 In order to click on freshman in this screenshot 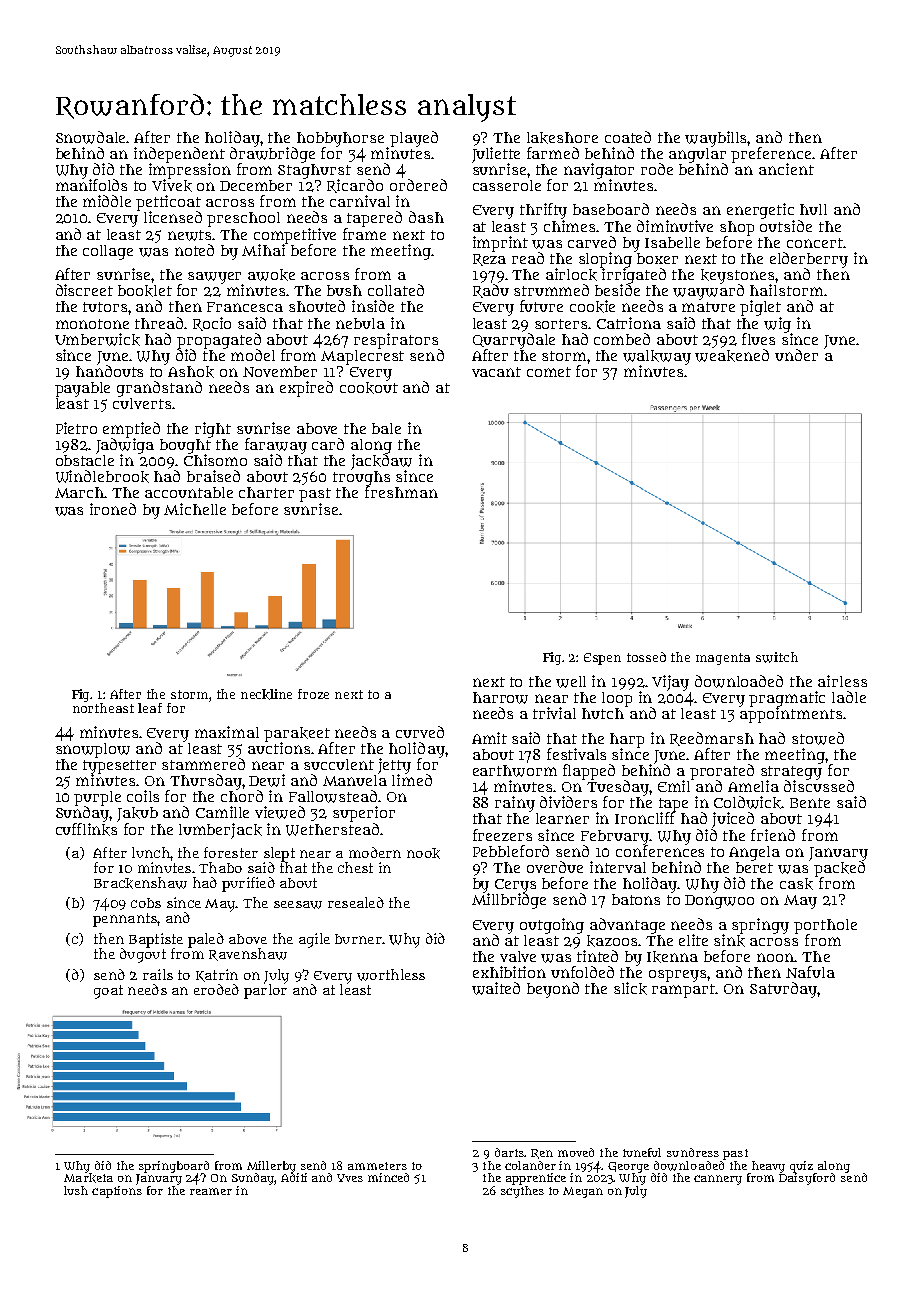, I will do `click(401, 492)`.
